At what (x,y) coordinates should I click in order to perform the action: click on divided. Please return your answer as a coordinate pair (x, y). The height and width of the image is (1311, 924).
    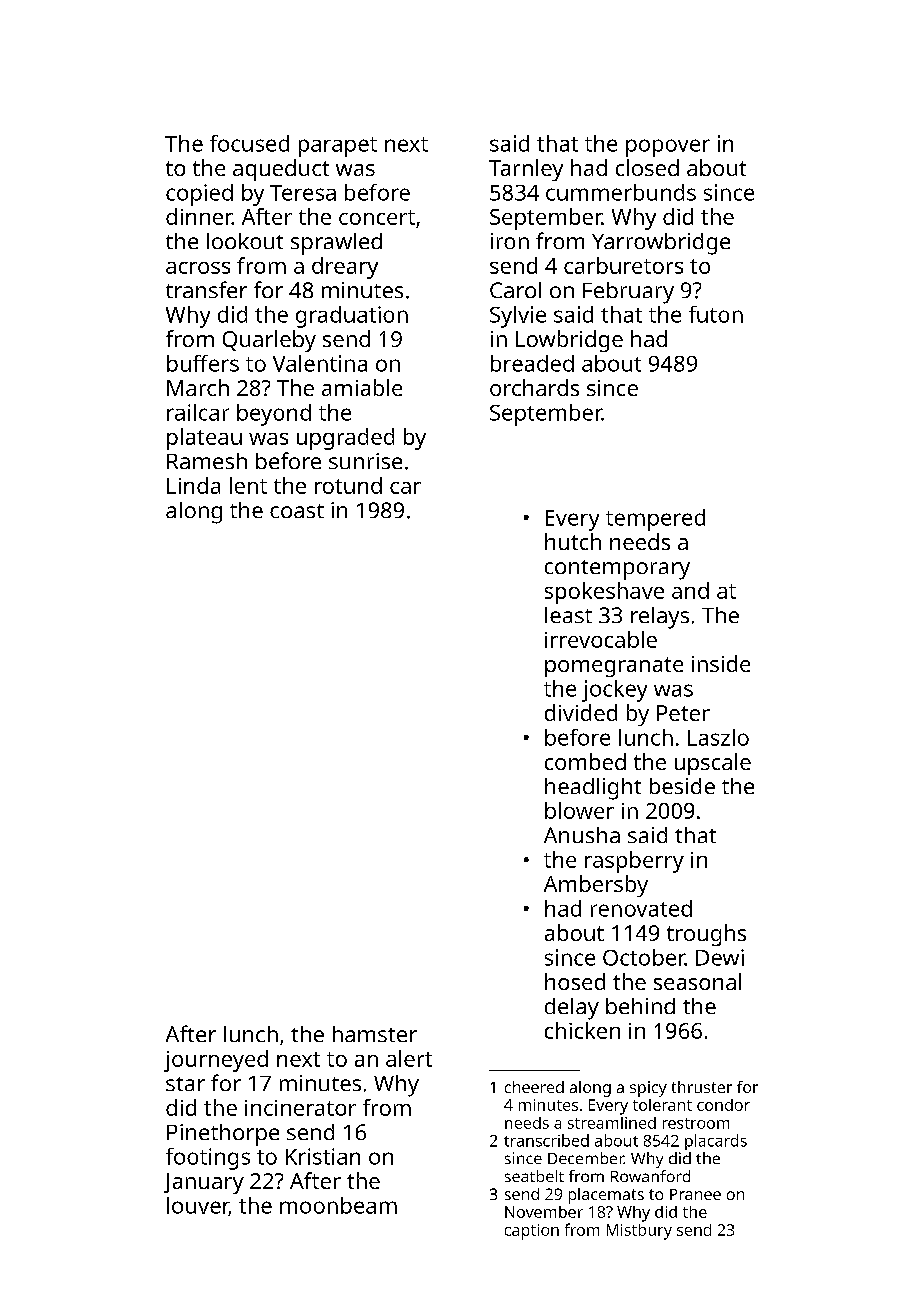
    Looking at the image, I should click on (581, 712).
